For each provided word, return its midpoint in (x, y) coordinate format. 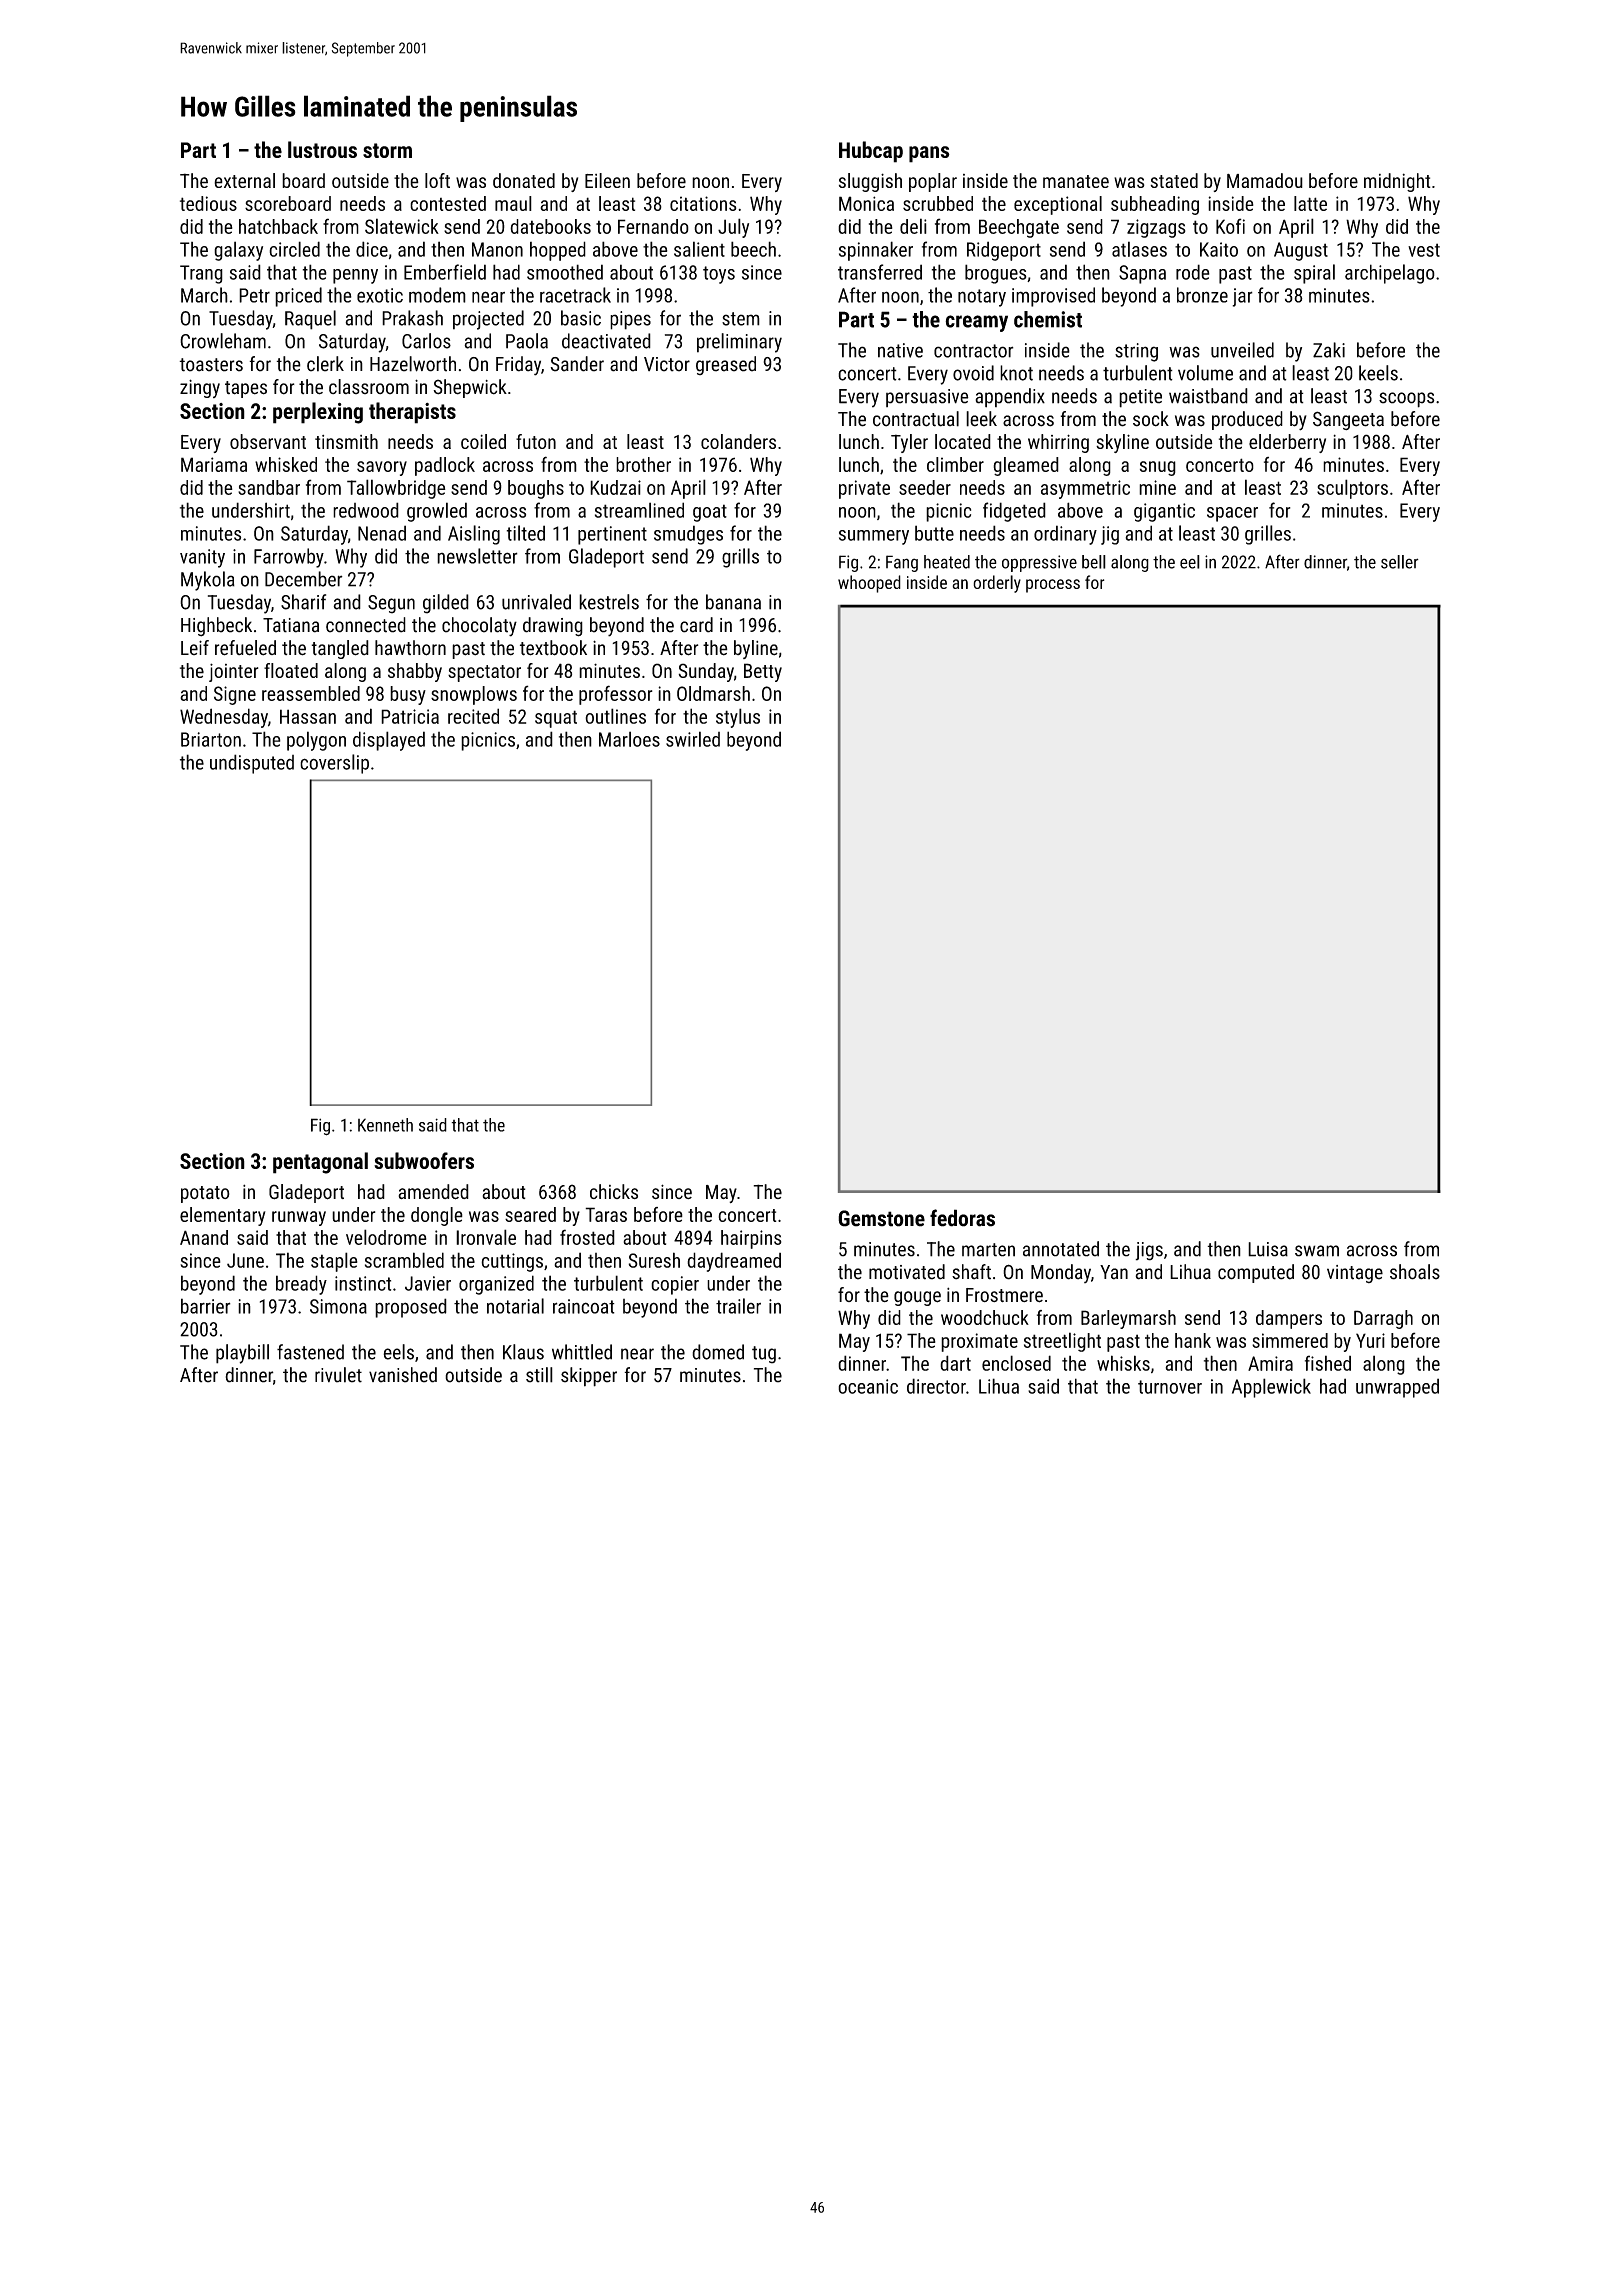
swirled (693, 739)
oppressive (1039, 563)
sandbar (269, 487)
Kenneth (385, 1125)
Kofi (1230, 226)
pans (929, 154)
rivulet (338, 1375)
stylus (738, 718)
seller (1400, 562)
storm (387, 150)
